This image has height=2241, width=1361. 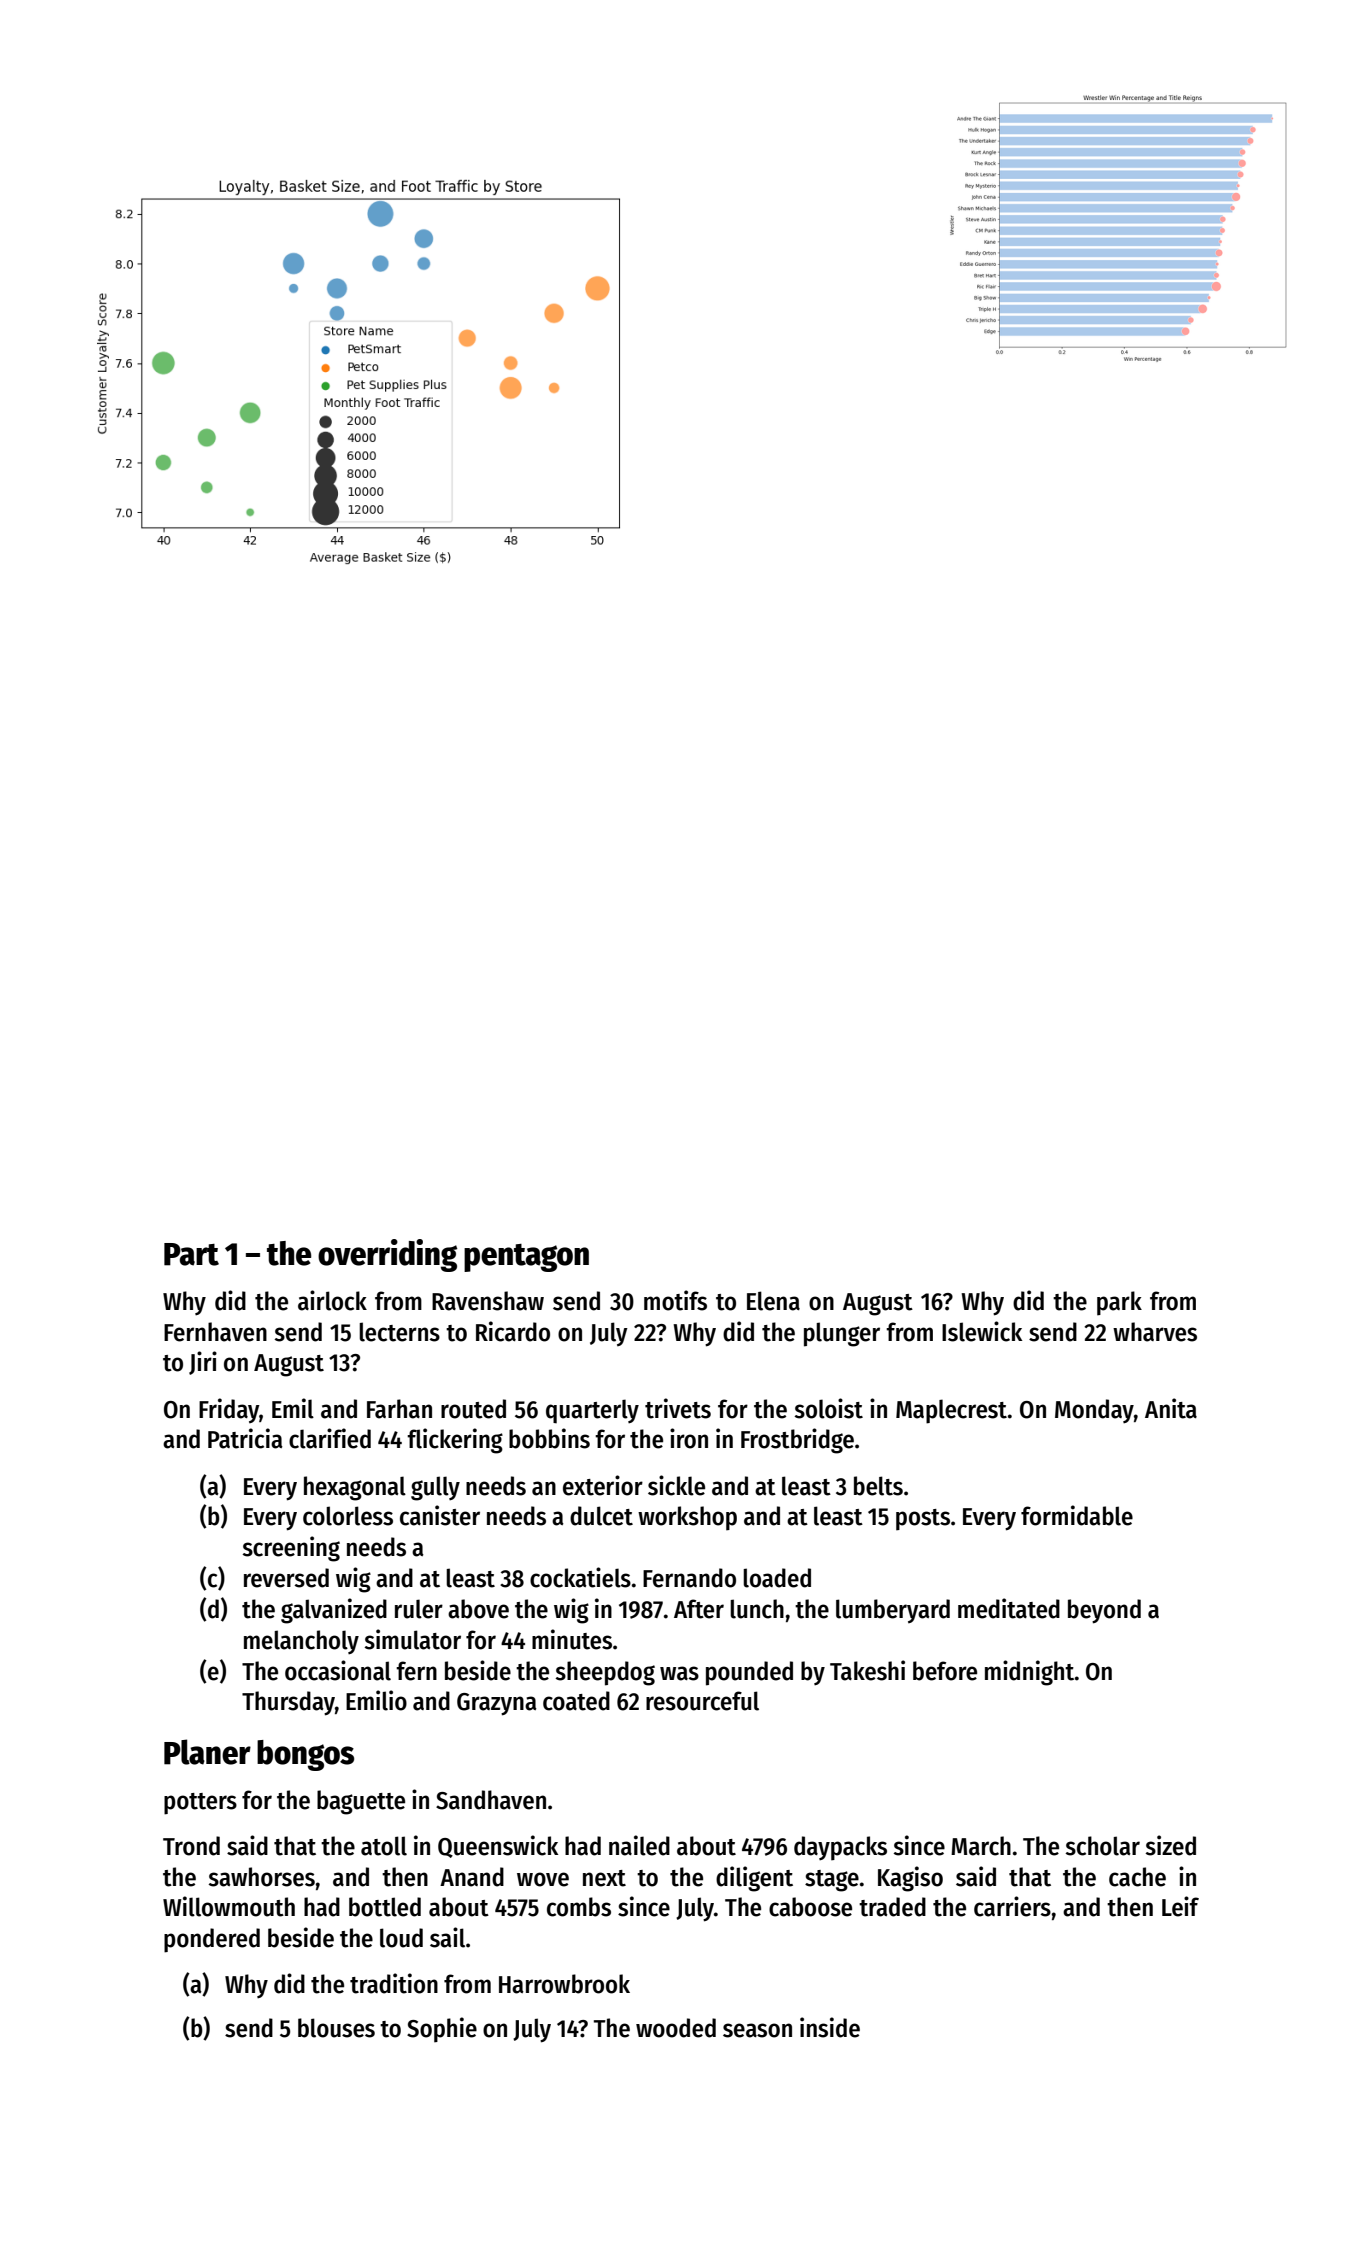 What do you see at coordinates (301, 1642) in the image?
I see `melancholy` at bounding box center [301, 1642].
